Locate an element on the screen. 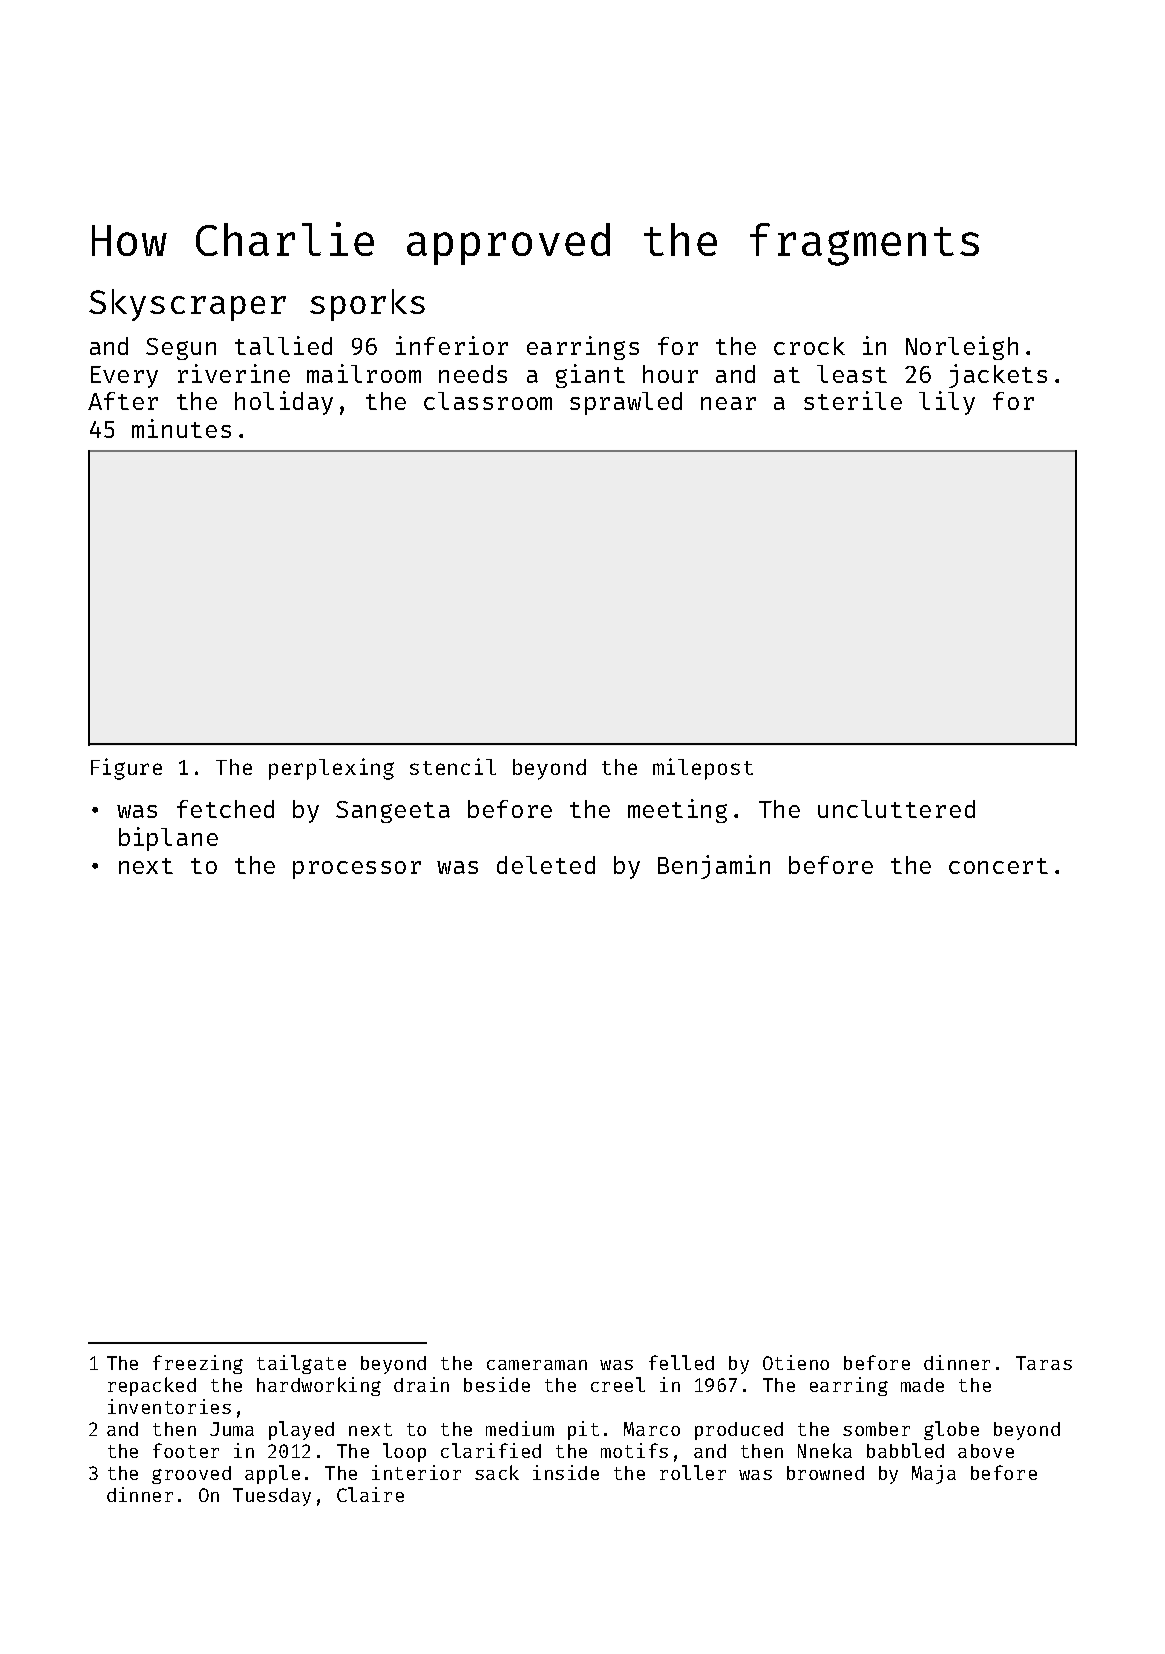 Image resolution: width=1165 pixels, height=1654 pixels. Skyscraper is located at coordinates (187, 305).
